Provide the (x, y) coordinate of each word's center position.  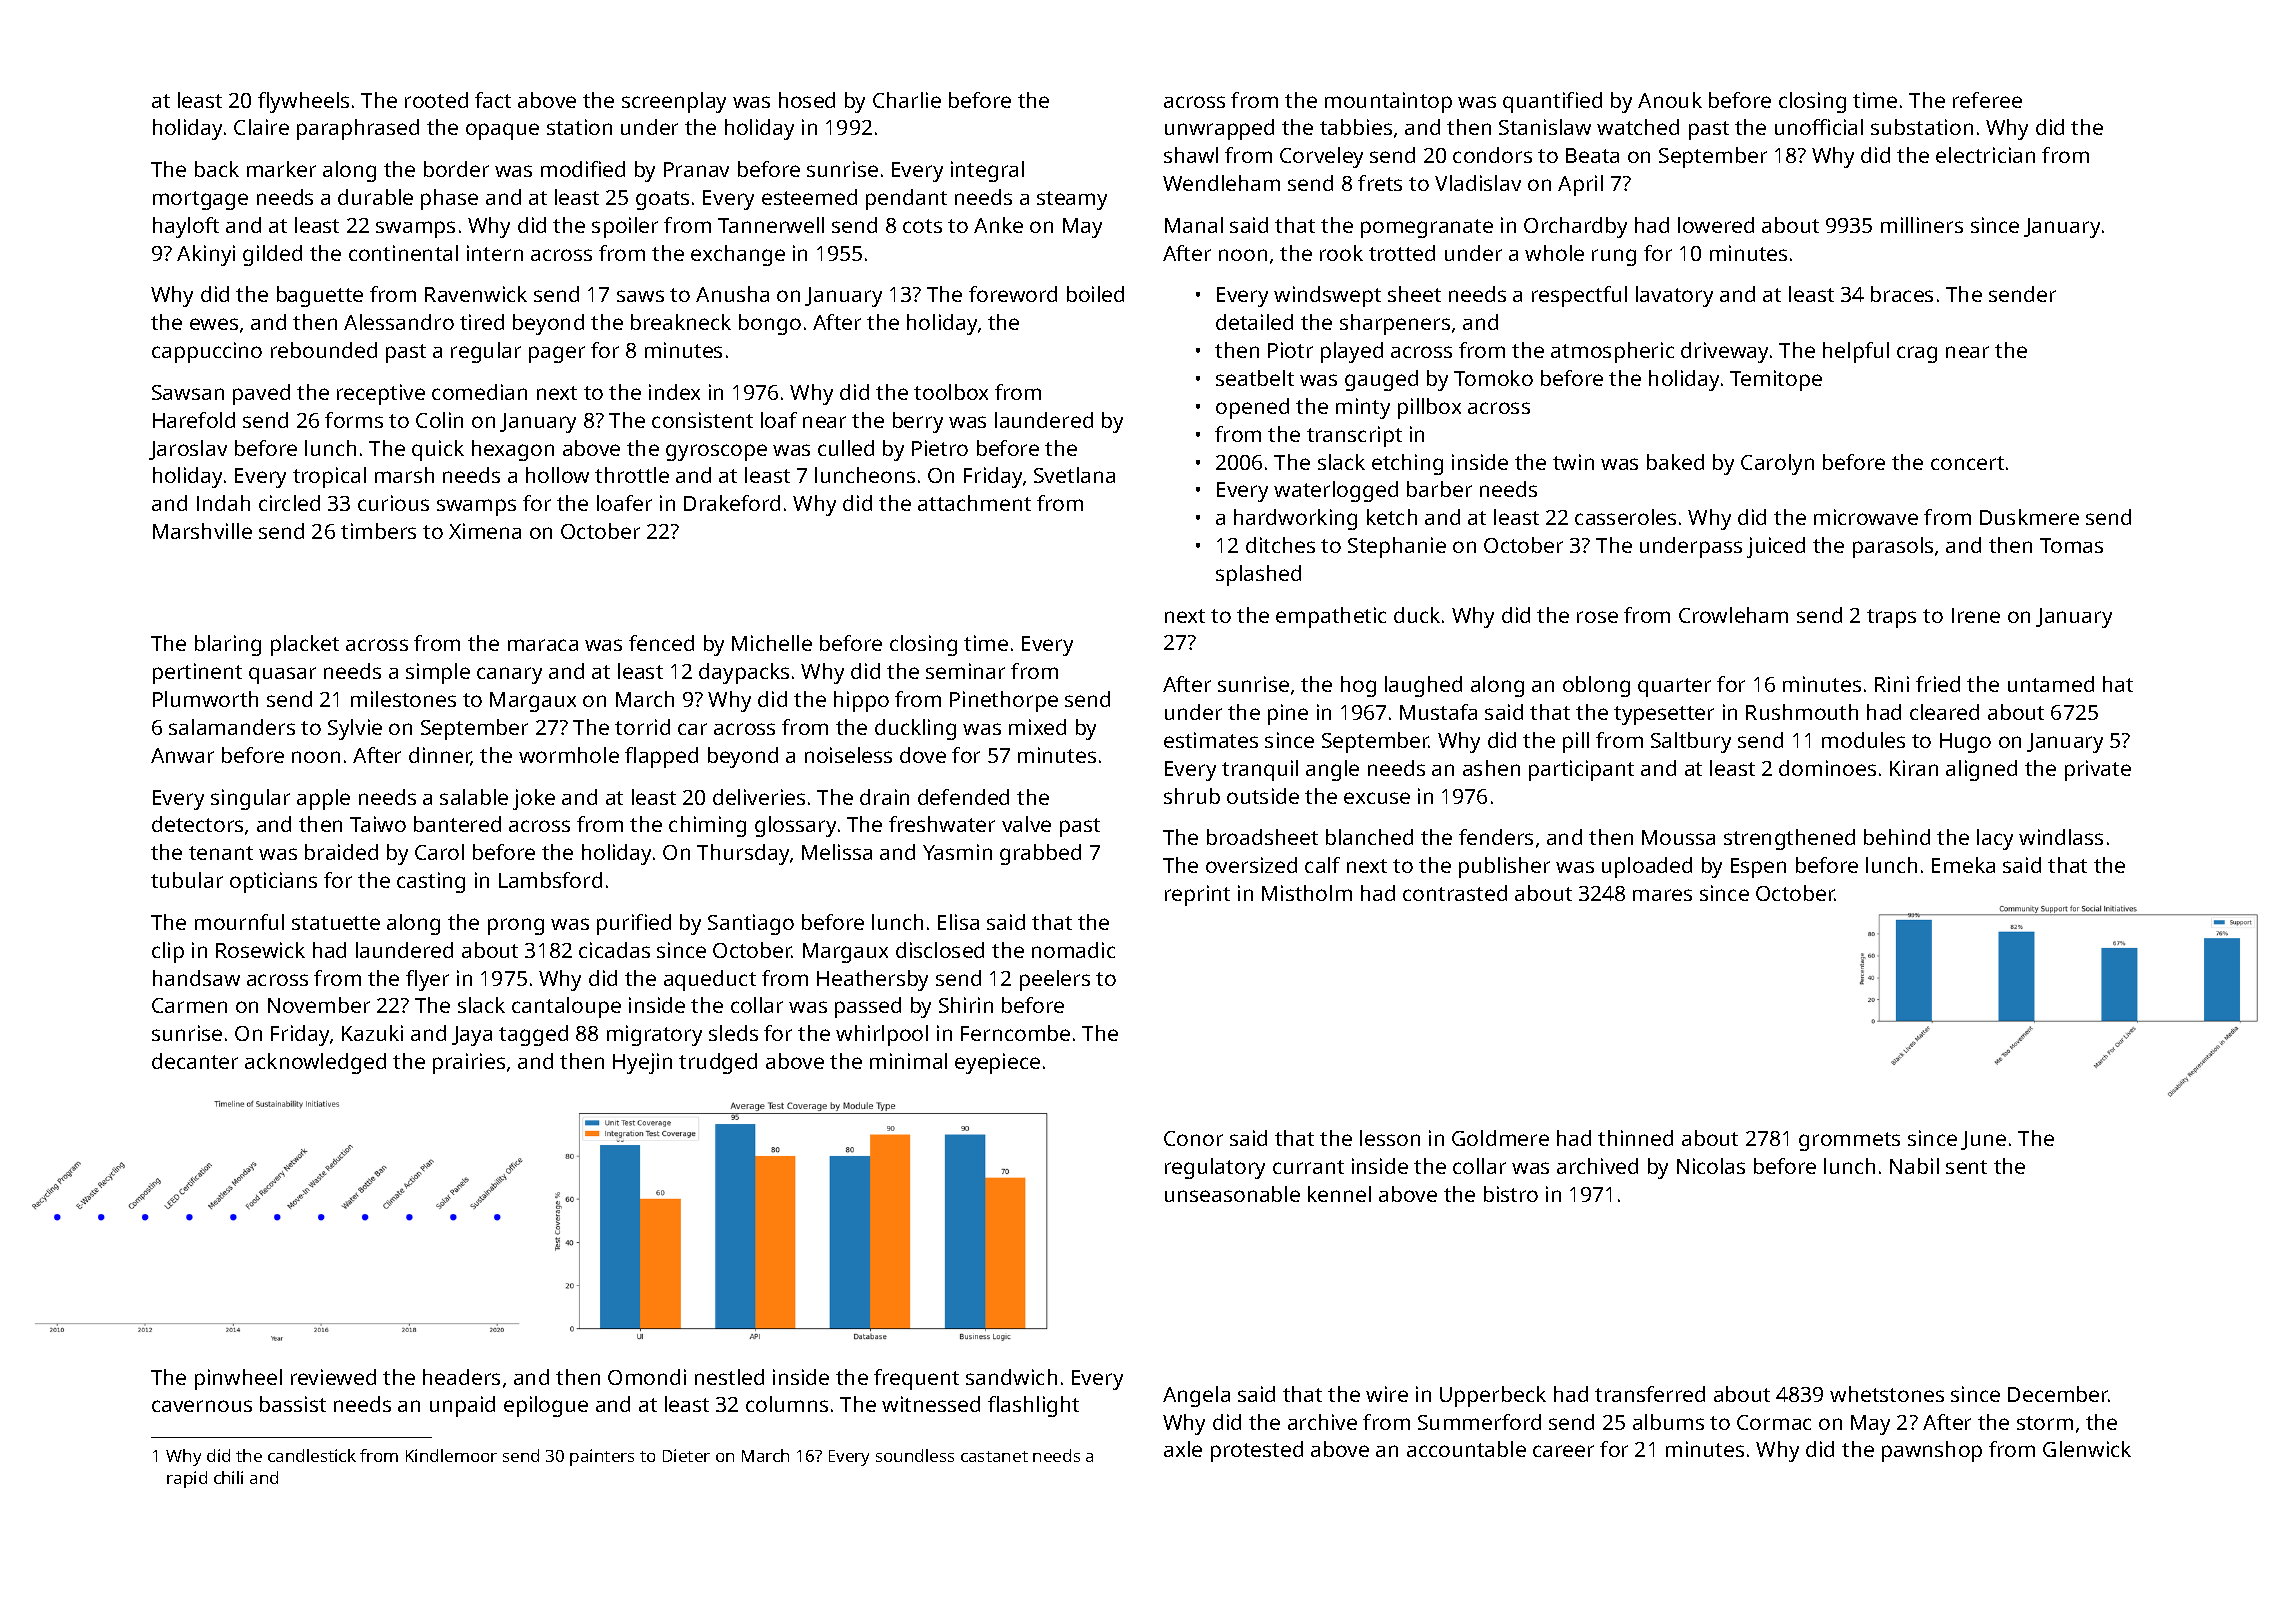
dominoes (1827, 768)
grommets (1849, 1141)
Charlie (907, 100)
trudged (718, 1063)
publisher (1504, 867)
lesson (1390, 1138)
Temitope (1776, 380)
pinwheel (238, 1379)
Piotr (1290, 350)
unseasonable (1232, 1194)
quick (438, 450)
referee (1987, 100)
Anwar (182, 755)
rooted (436, 100)
